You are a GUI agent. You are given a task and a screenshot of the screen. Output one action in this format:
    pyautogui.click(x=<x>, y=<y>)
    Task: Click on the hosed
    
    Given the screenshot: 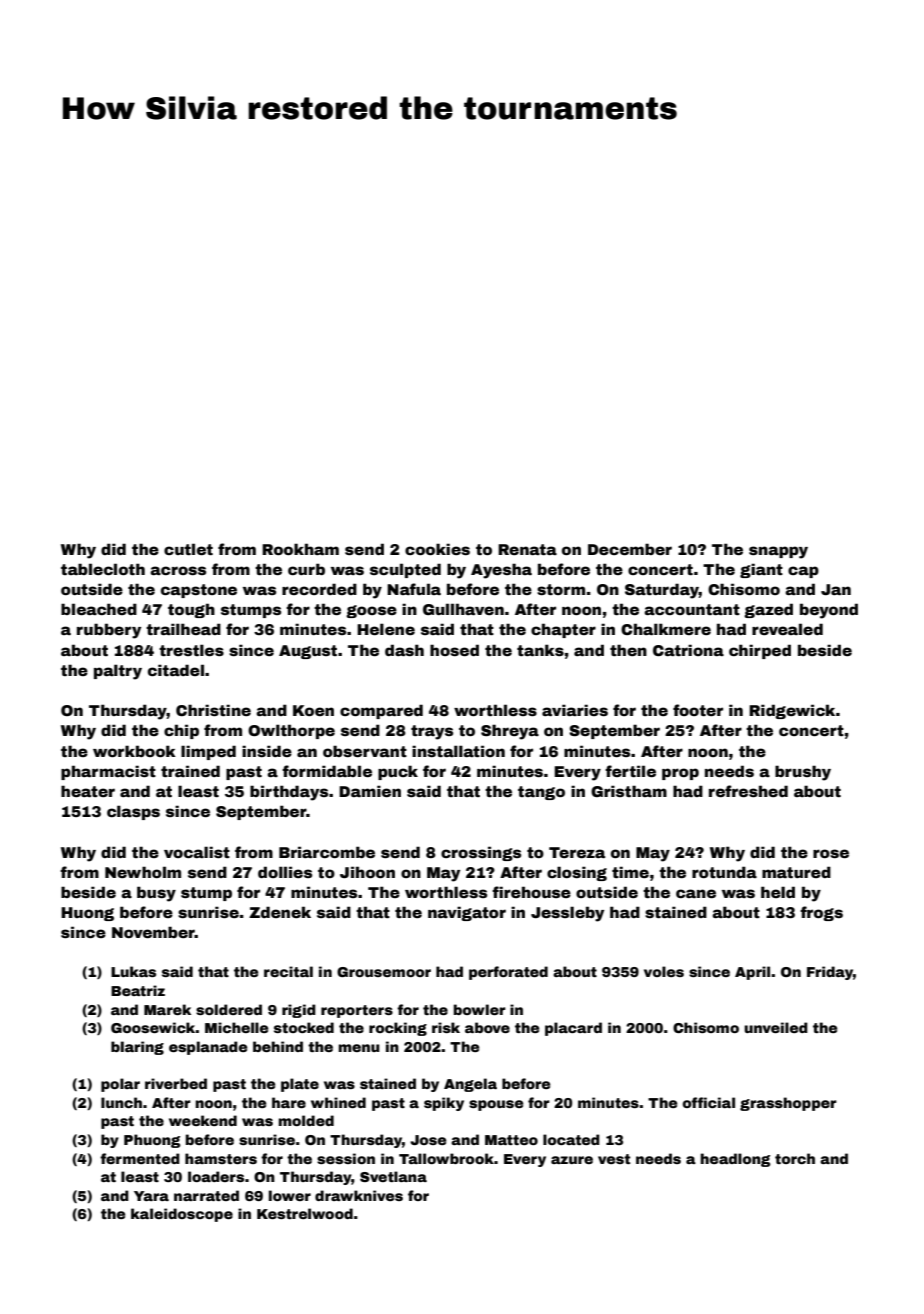 What is the action you would take?
    pyautogui.click(x=454, y=650)
